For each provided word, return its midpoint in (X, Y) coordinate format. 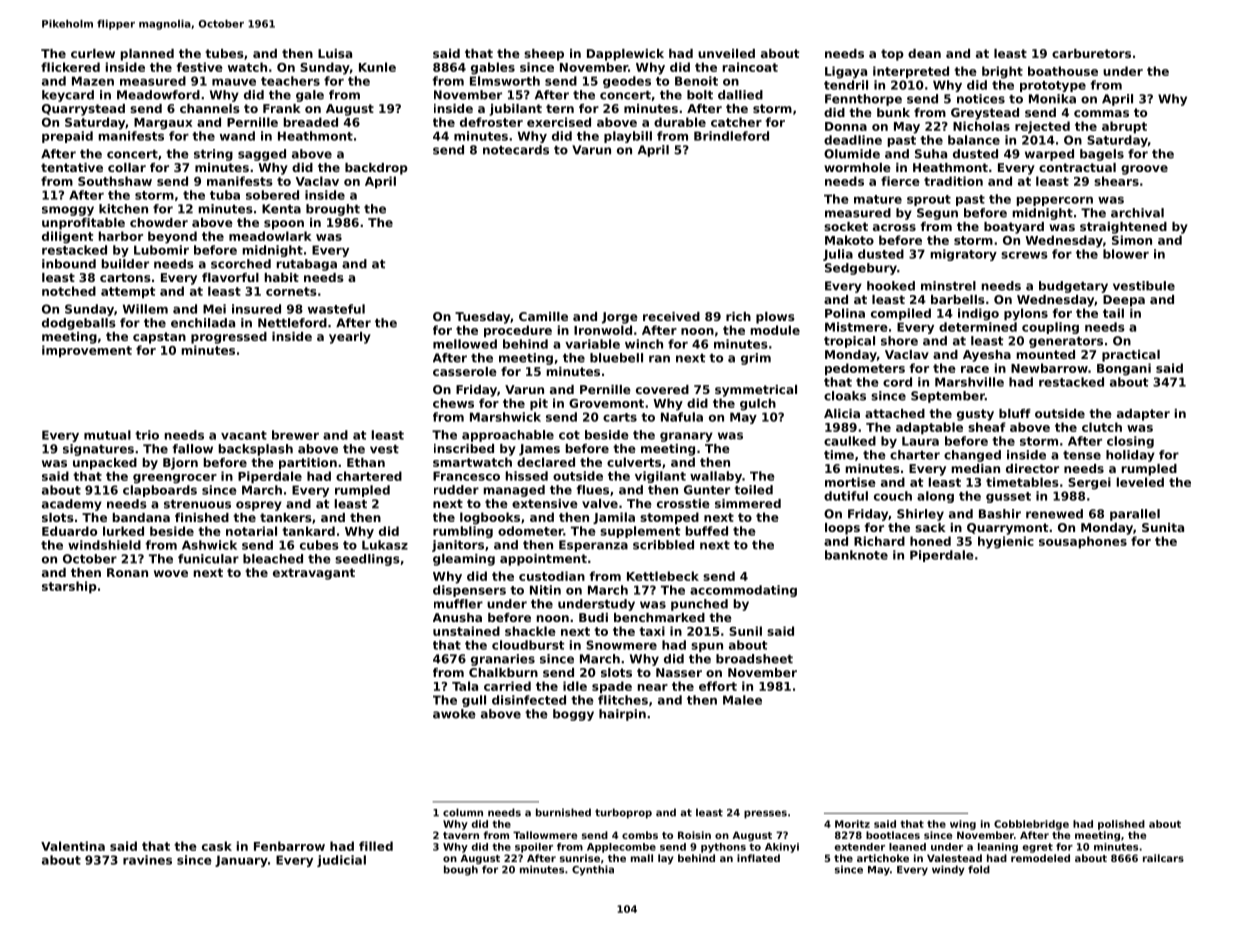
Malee (742, 700)
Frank (282, 108)
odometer (531, 531)
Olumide (852, 154)
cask (217, 846)
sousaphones (1083, 542)
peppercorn (1055, 201)
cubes (319, 545)
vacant (244, 435)
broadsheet (754, 659)
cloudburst (528, 645)
